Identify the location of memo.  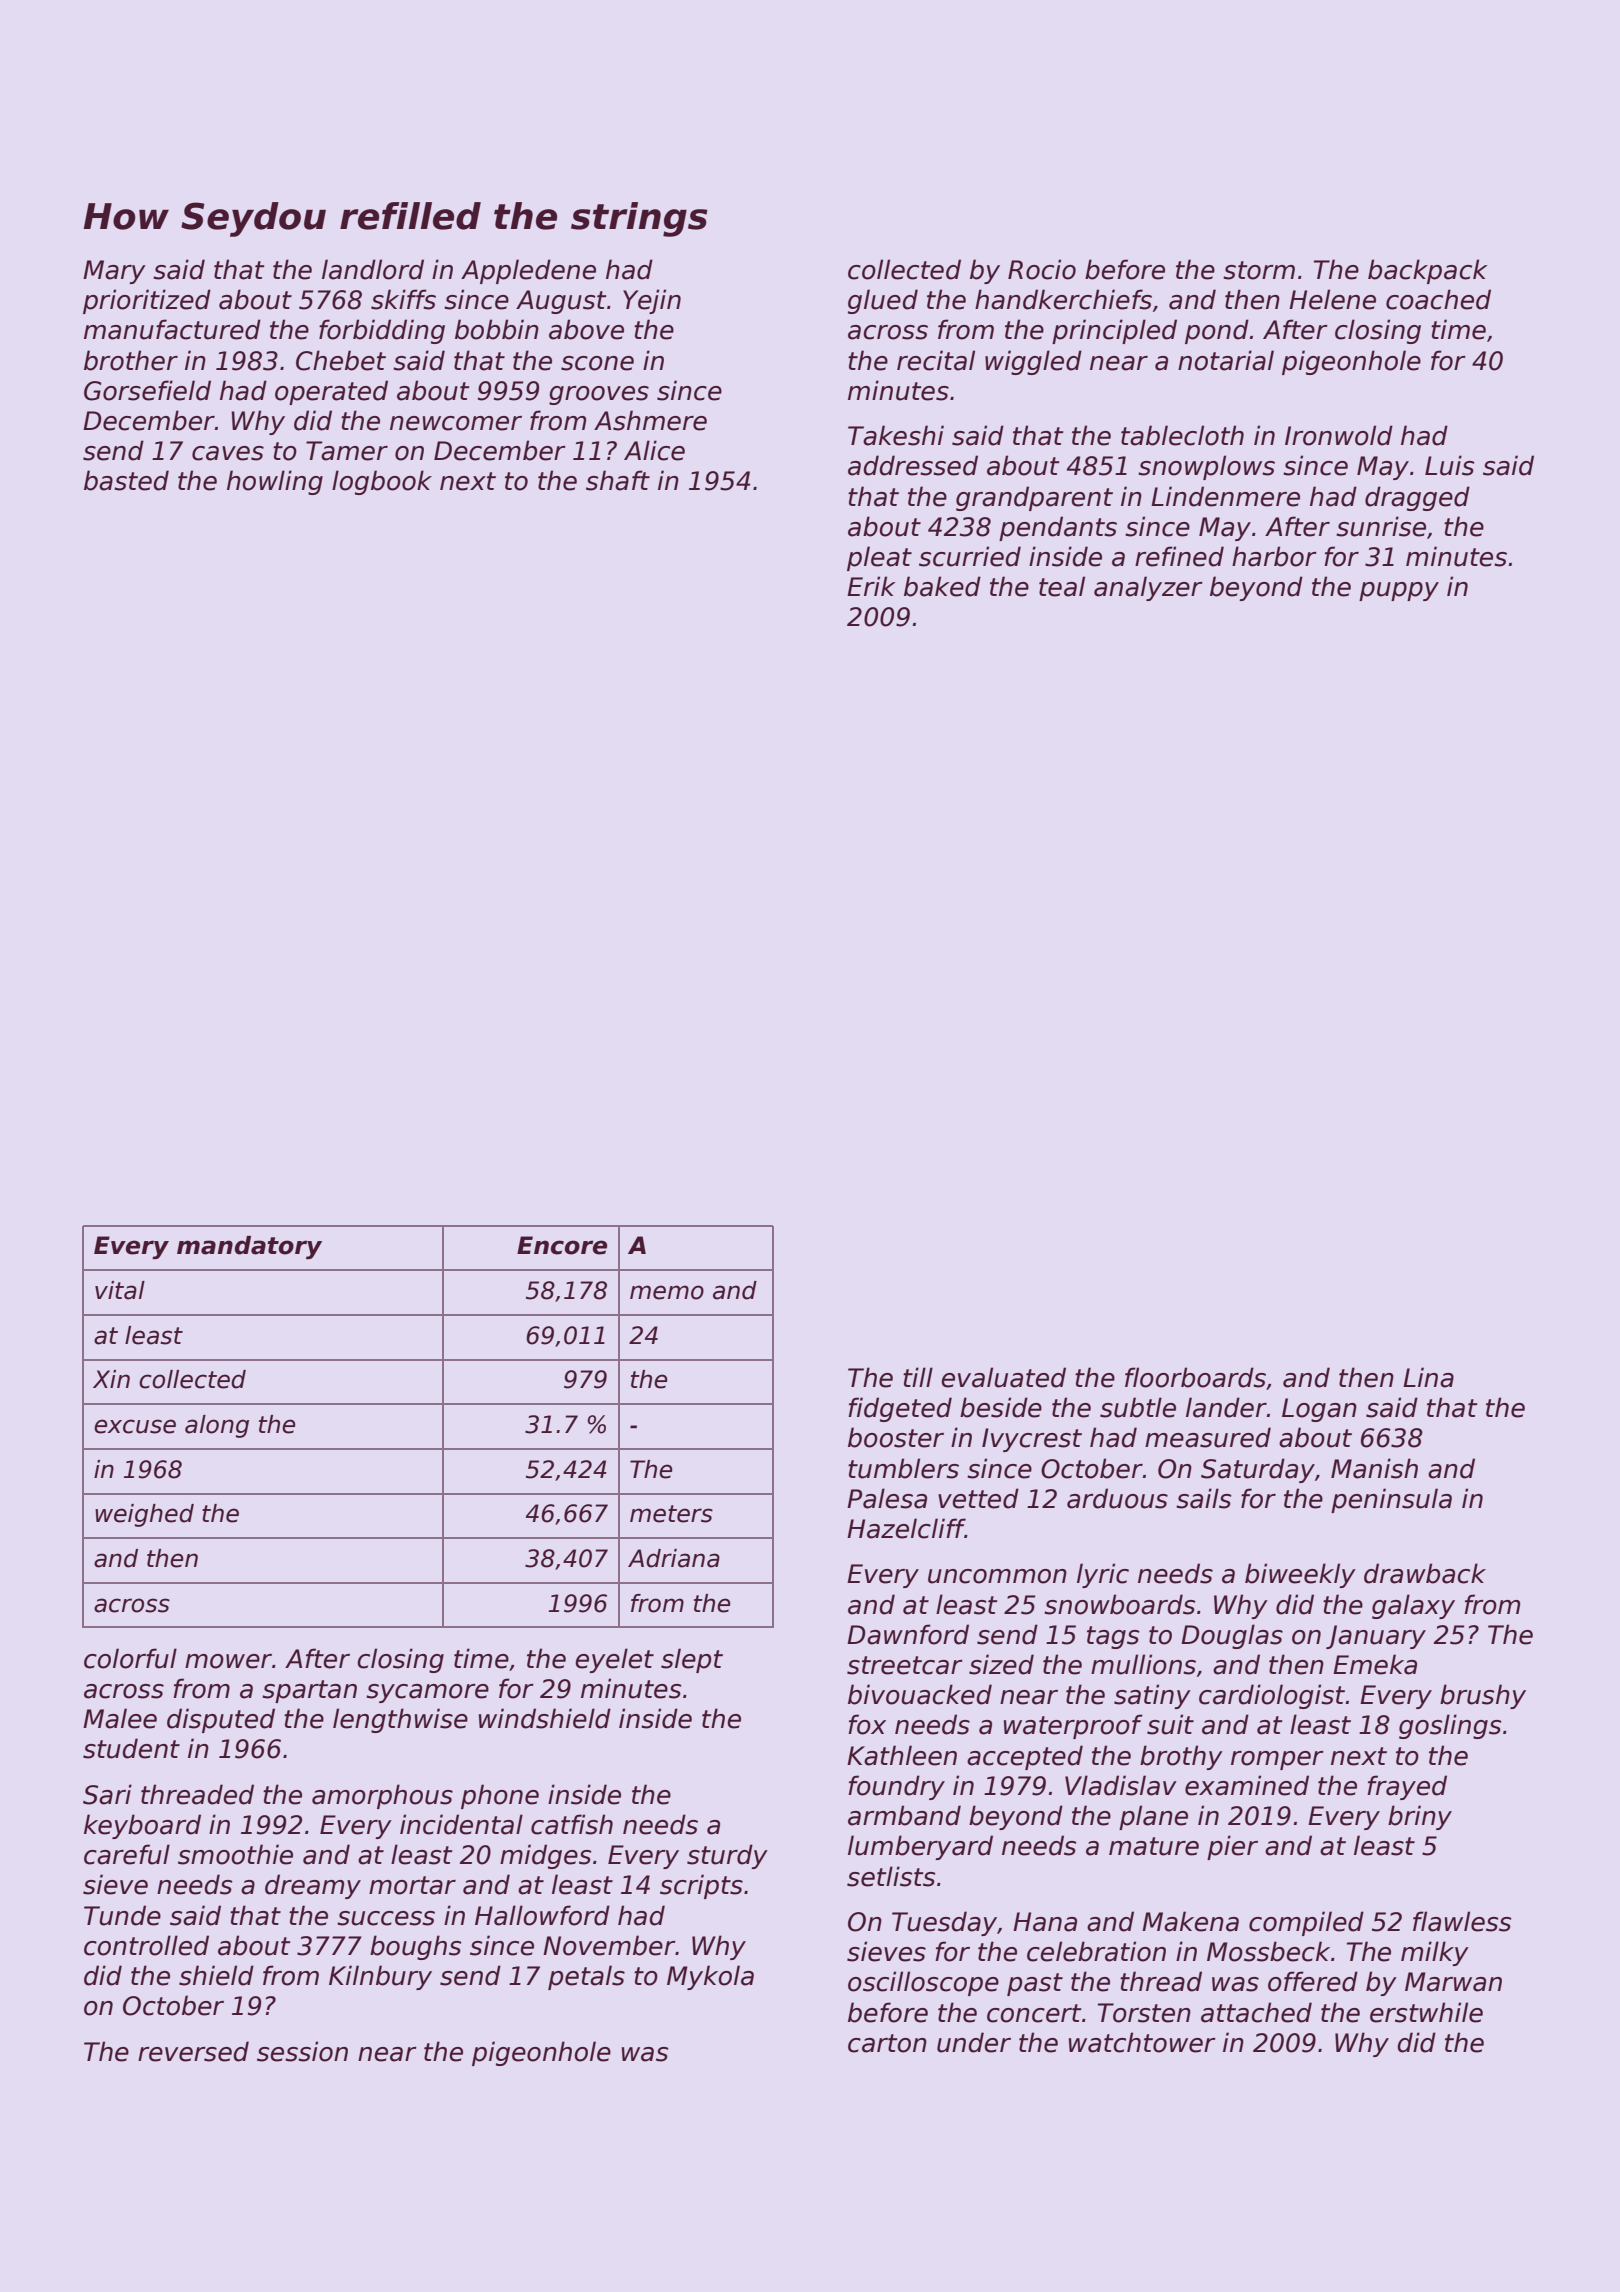
(667, 1292).
